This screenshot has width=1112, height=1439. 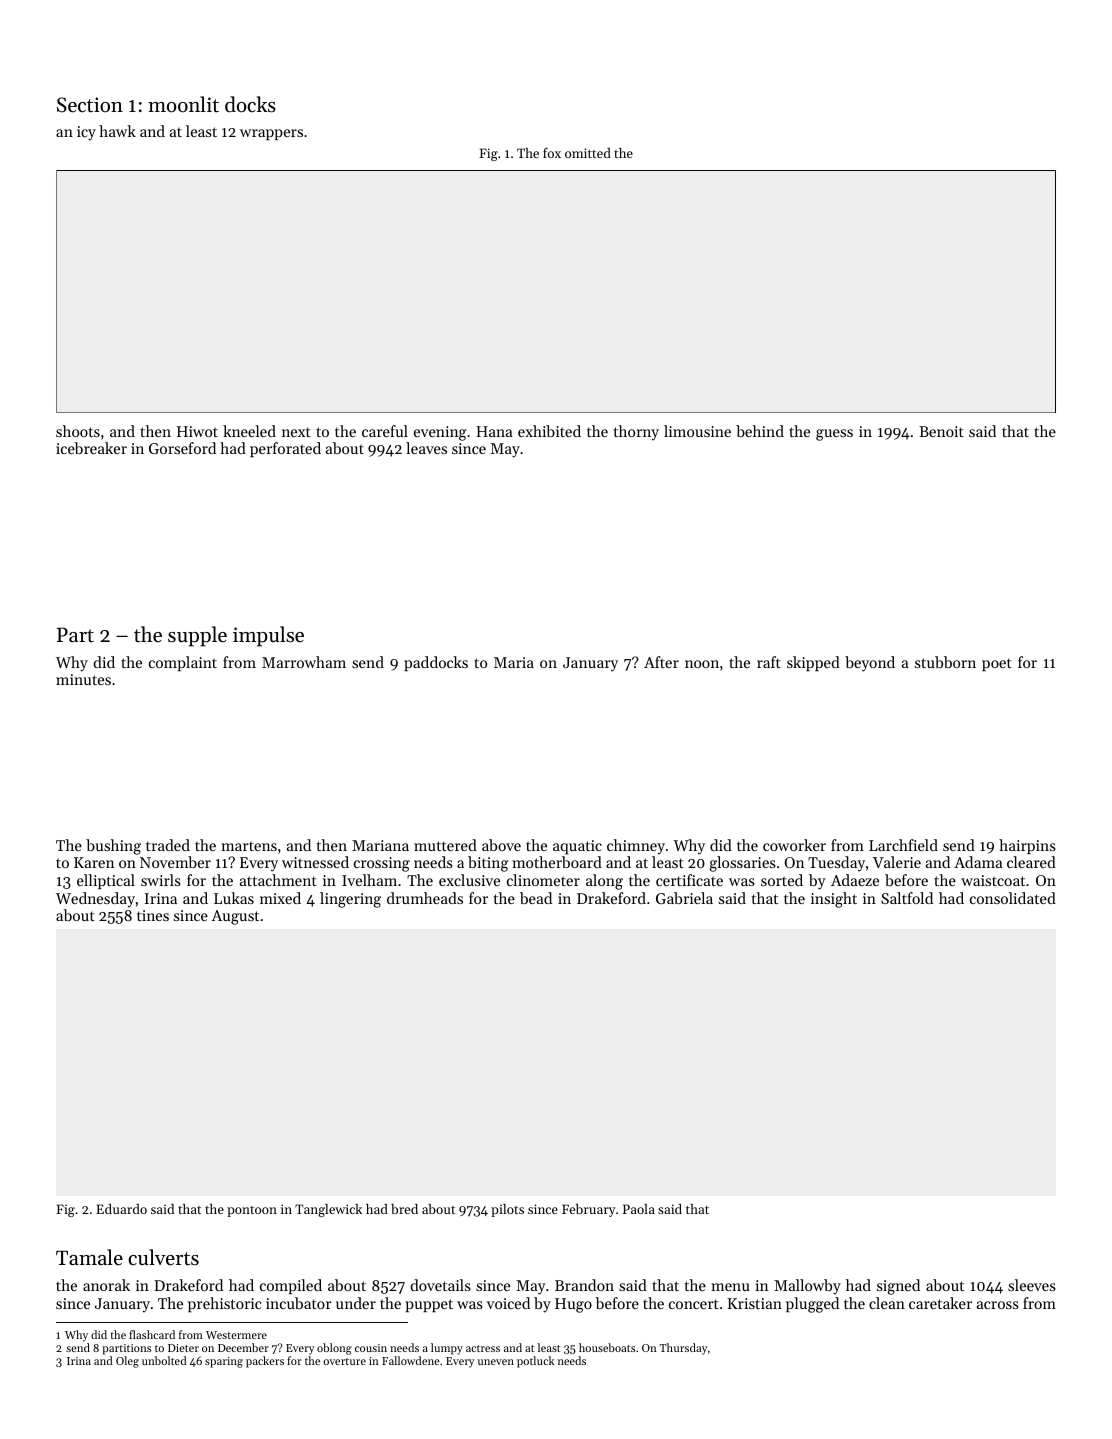 I want to click on omitted, so click(x=588, y=153).
